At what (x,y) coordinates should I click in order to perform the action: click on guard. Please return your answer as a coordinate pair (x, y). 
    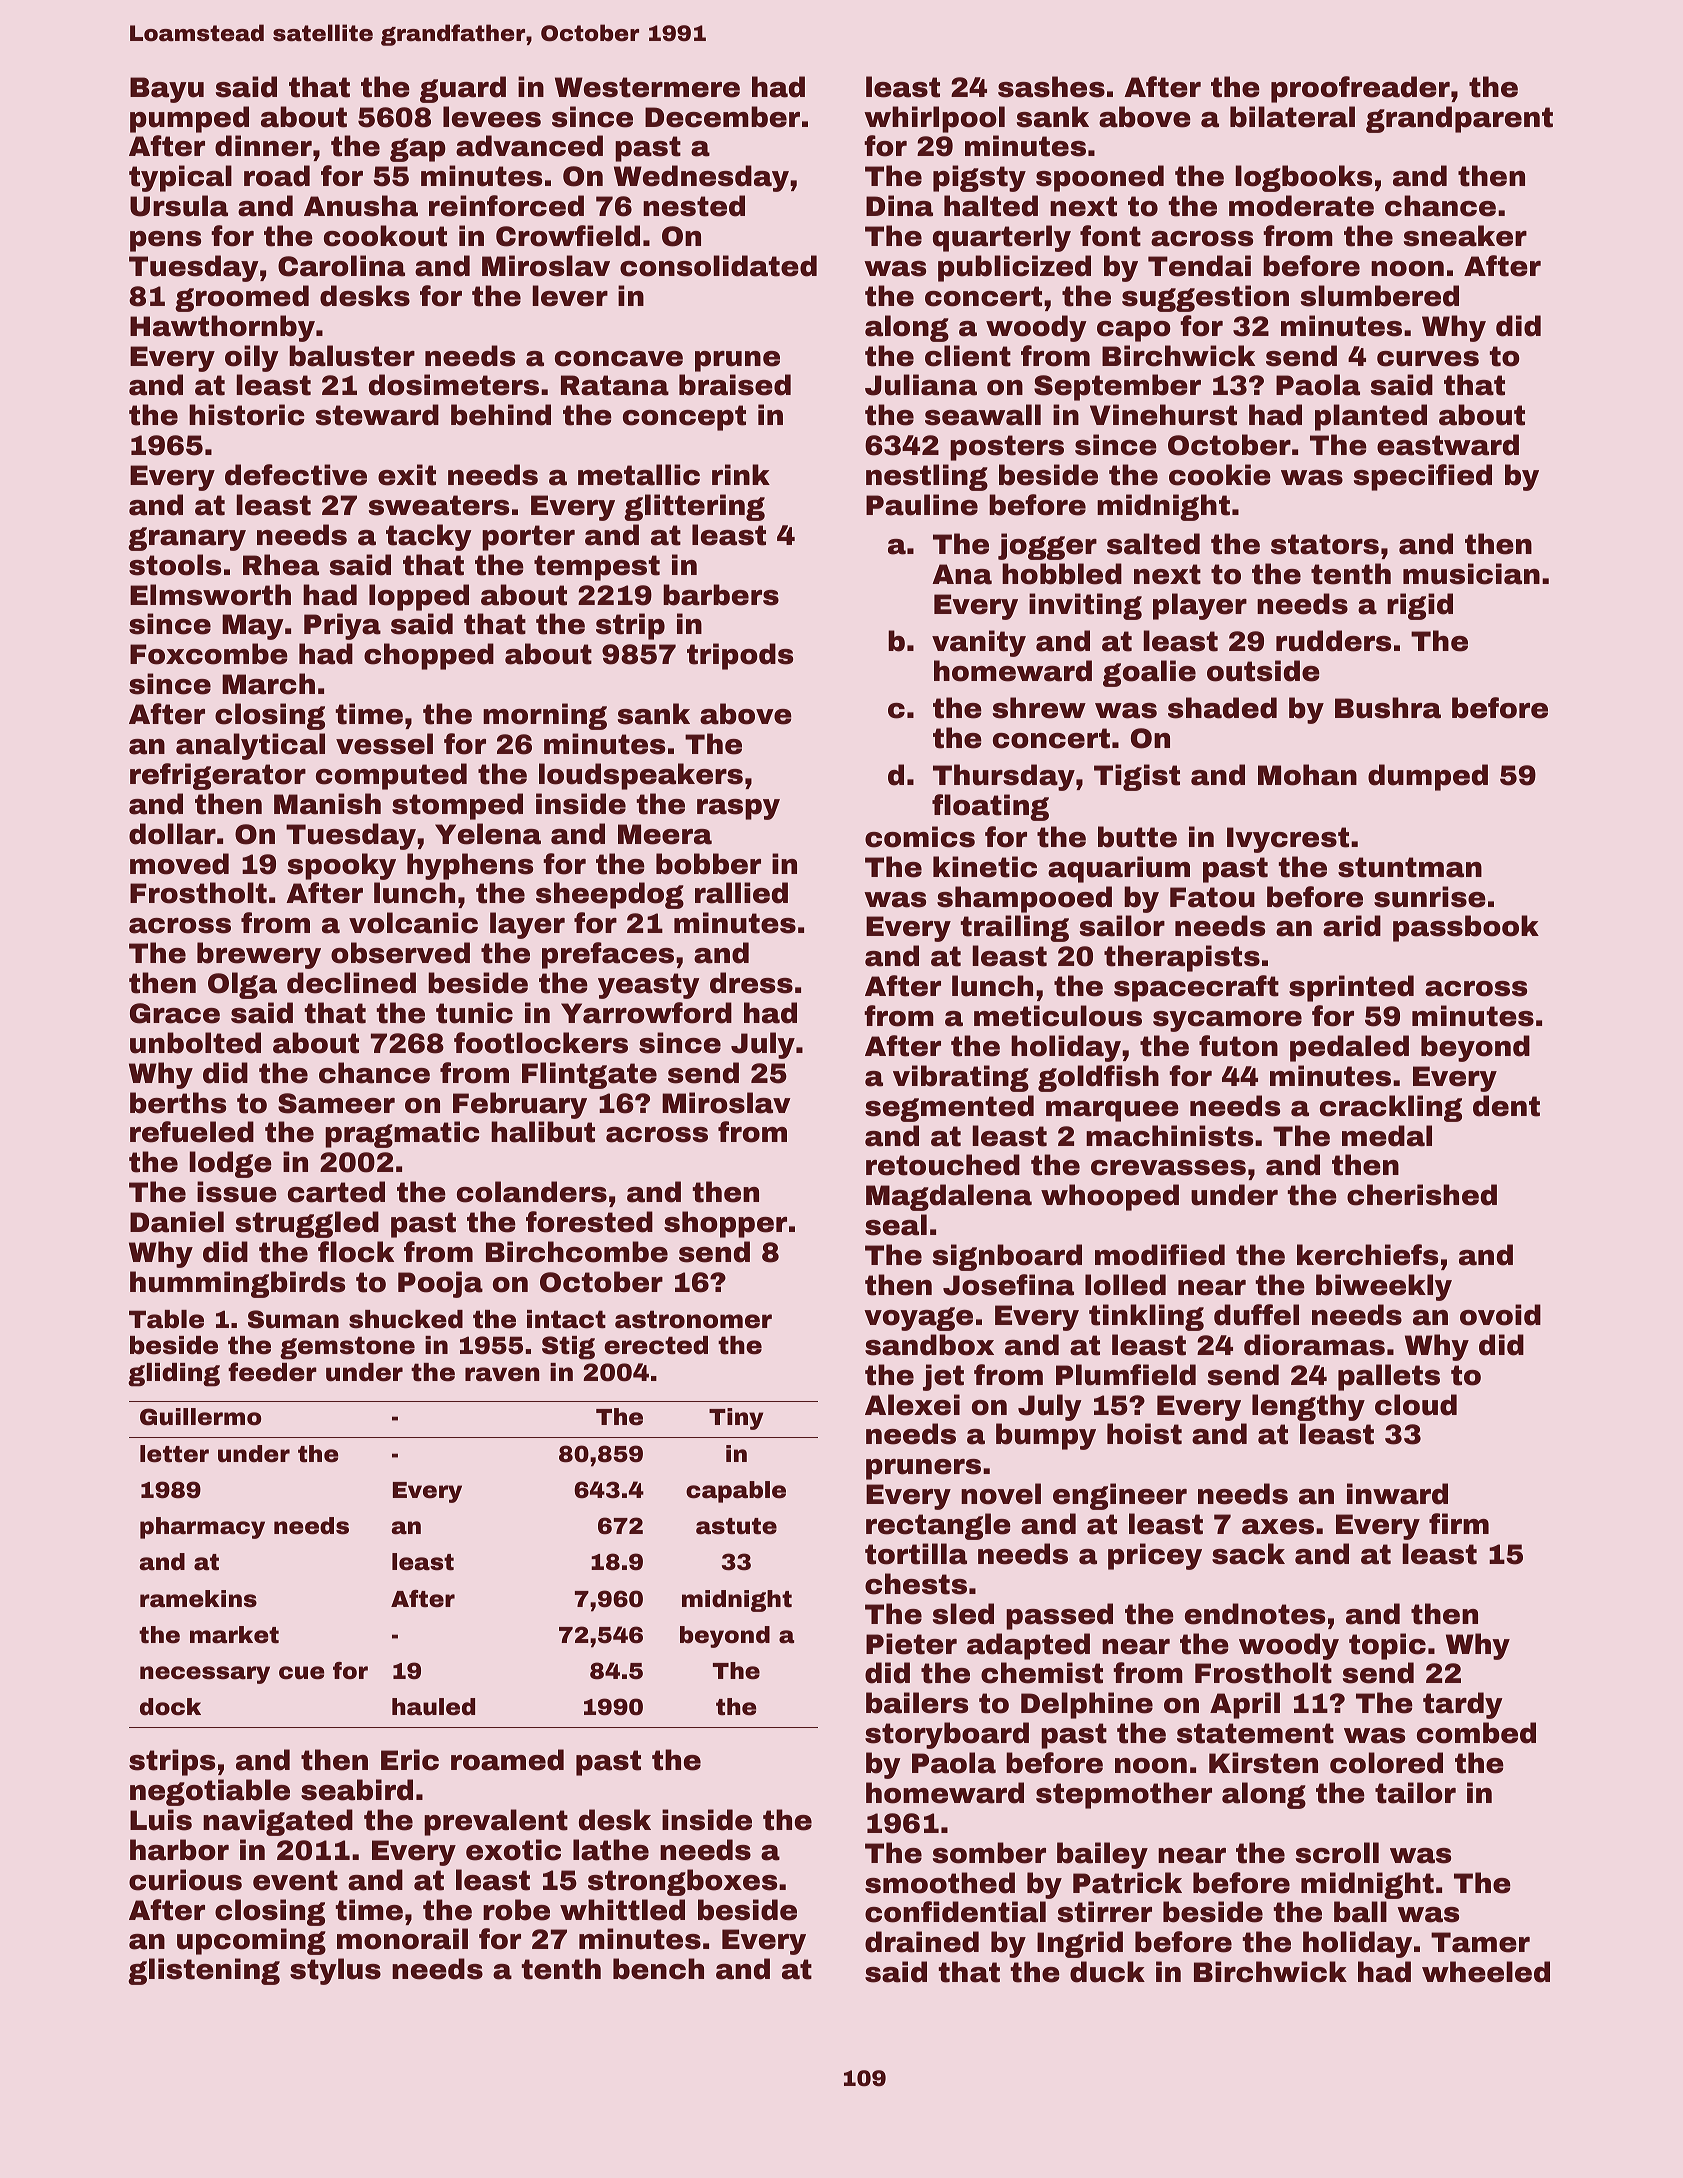
    Looking at the image, I should click on (463, 89).
